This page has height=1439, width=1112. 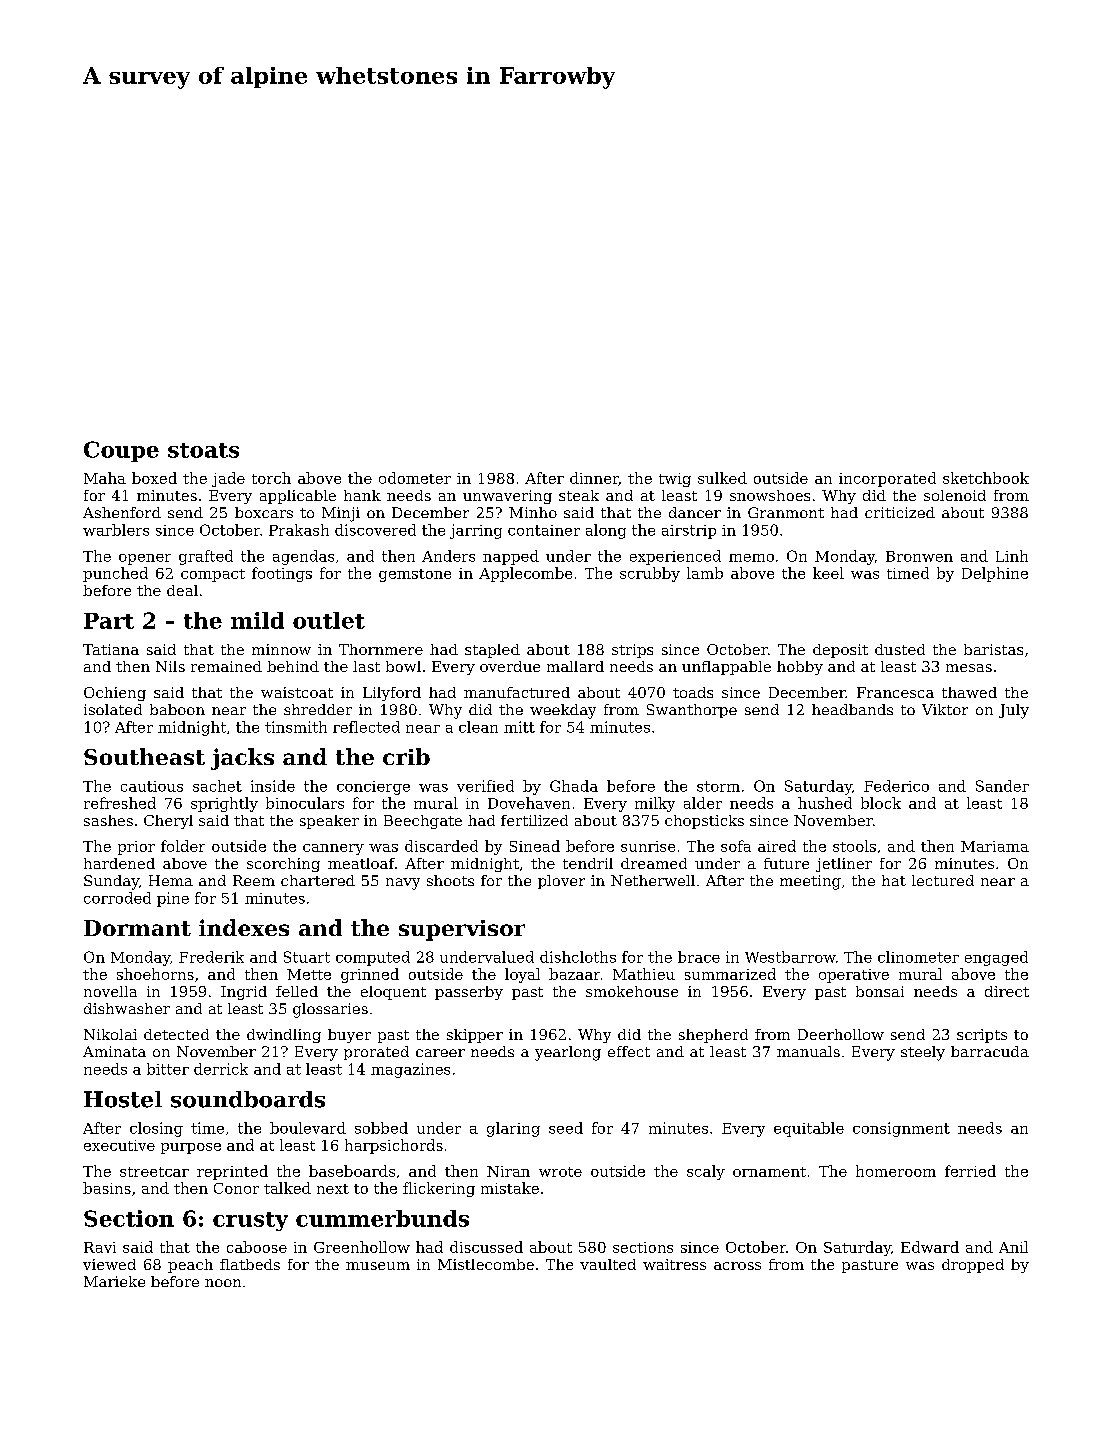 What do you see at coordinates (168, 1069) in the page?
I see `bitter` at bounding box center [168, 1069].
